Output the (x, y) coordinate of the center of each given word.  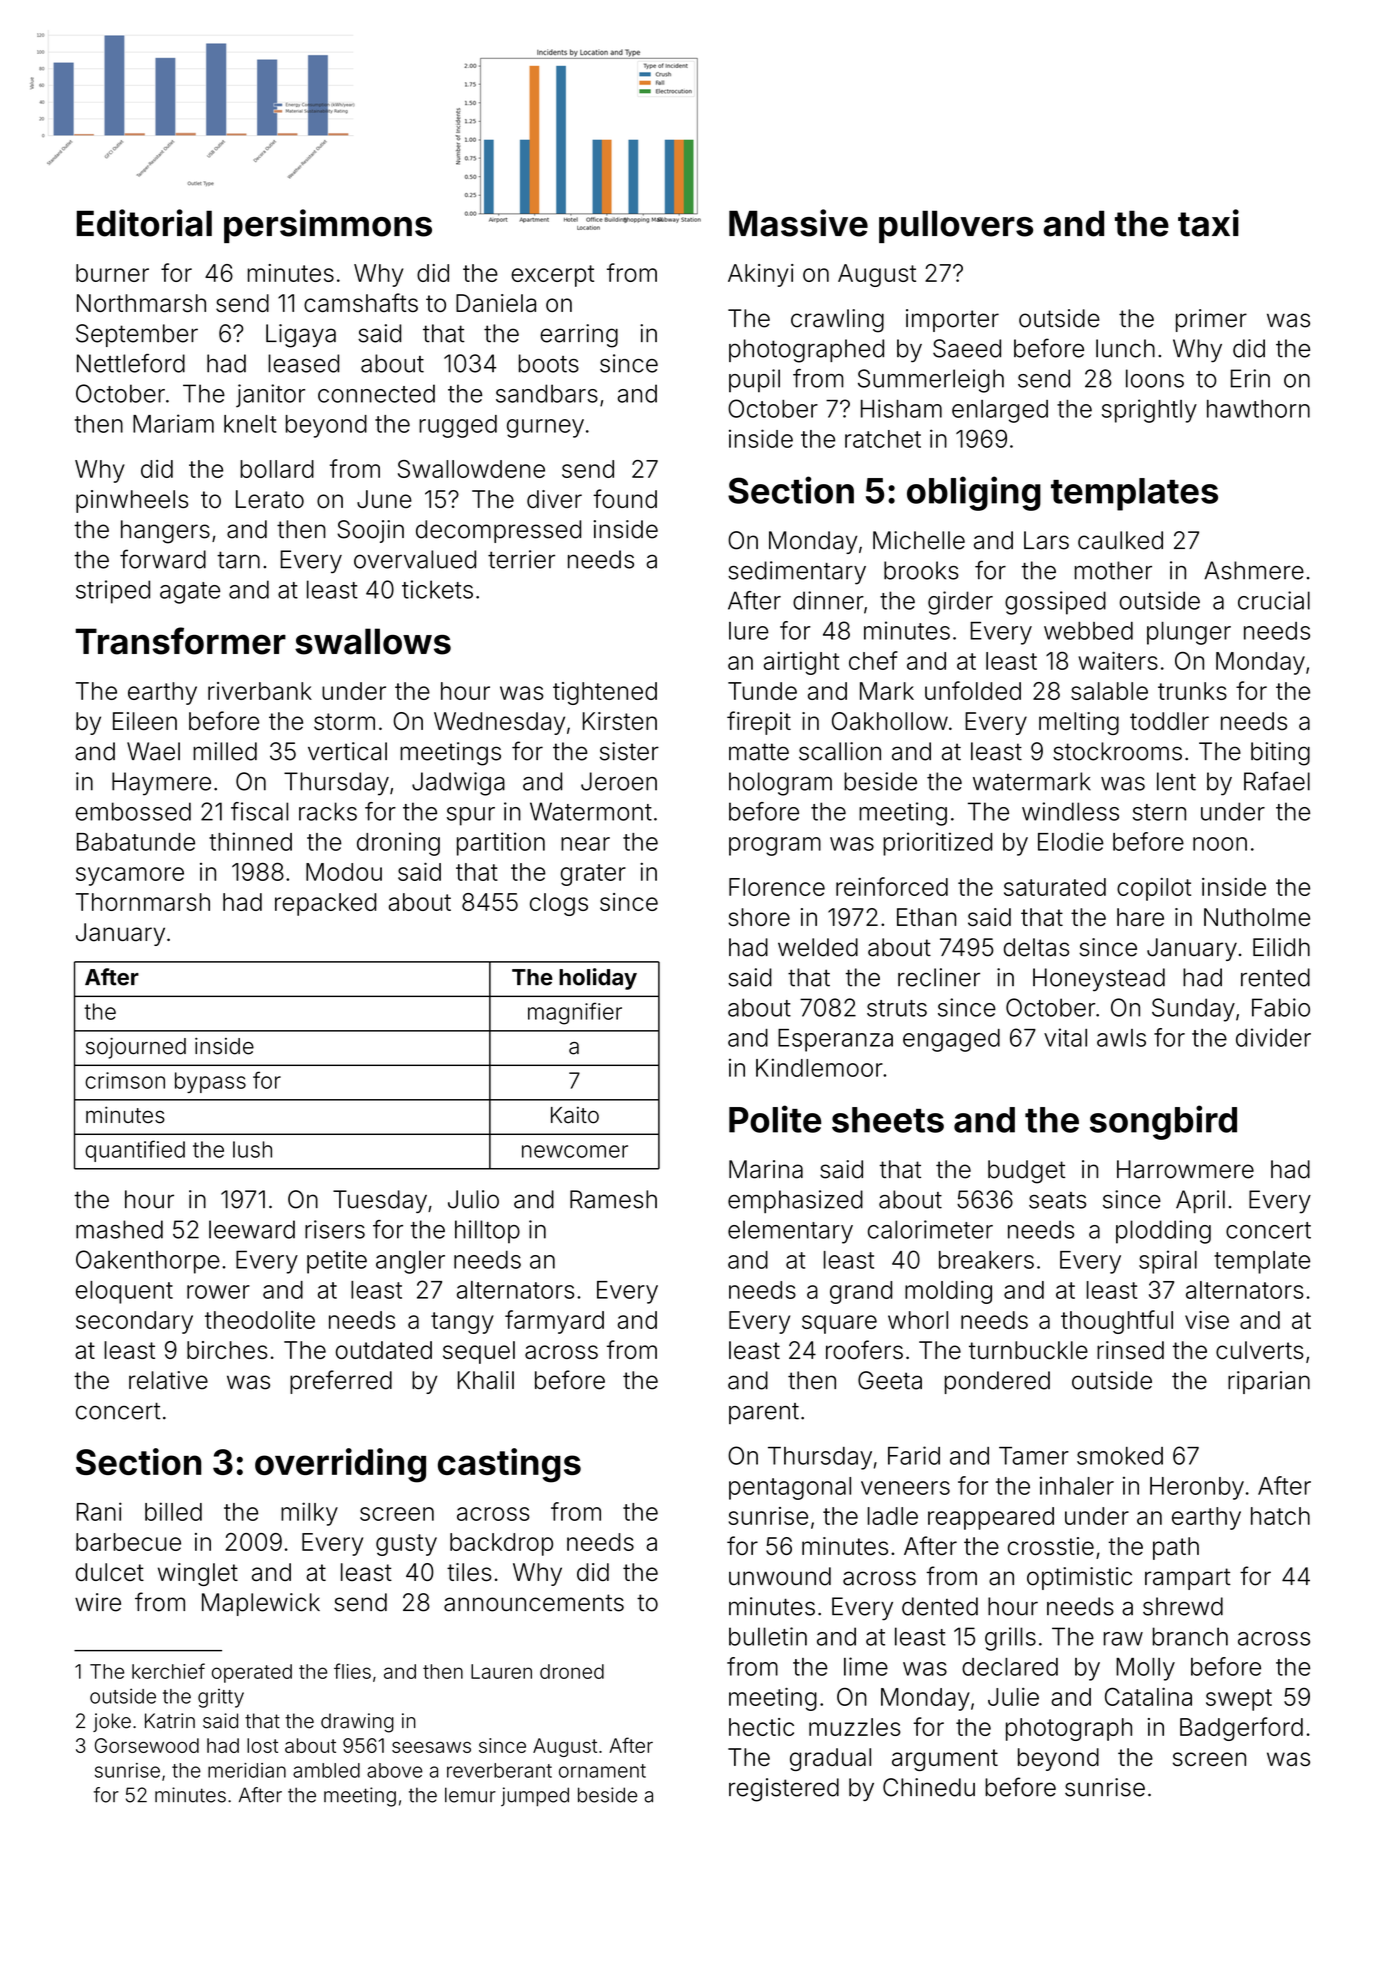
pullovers (956, 227)
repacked (325, 904)
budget (1026, 1172)
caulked (1120, 540)
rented (1275, 977)
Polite (775, 1119)
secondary (134, 1322)
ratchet (883, 439)
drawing (357, 1723)
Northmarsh (141, 303)
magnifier (575, 1013)
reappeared (991, 1518)
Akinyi (761, 275)
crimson (125, 1080)
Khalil (486, 1380)
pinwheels (132, 501)
